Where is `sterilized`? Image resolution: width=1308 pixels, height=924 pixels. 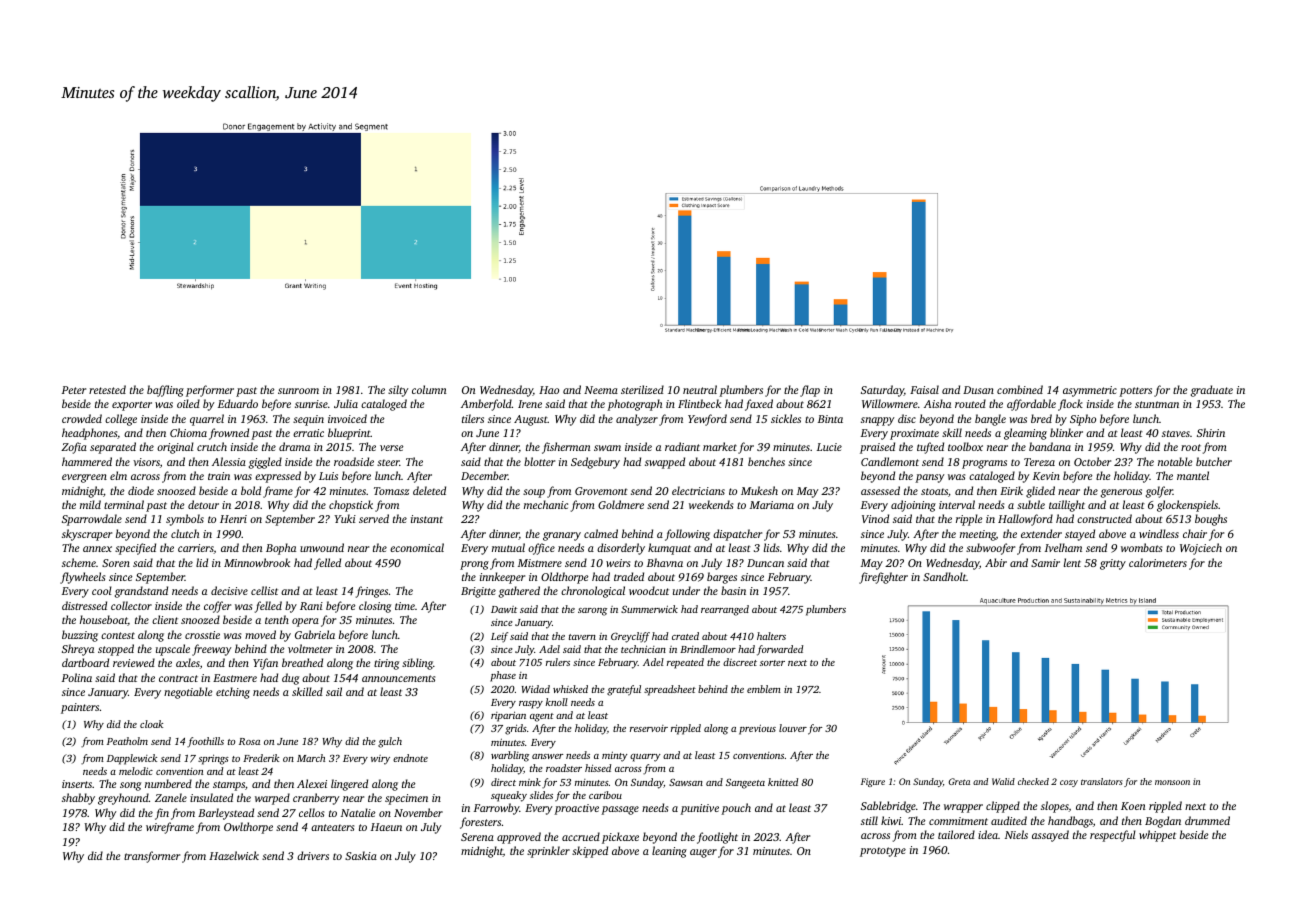
sterilized is located at coordinates (642, 389).
